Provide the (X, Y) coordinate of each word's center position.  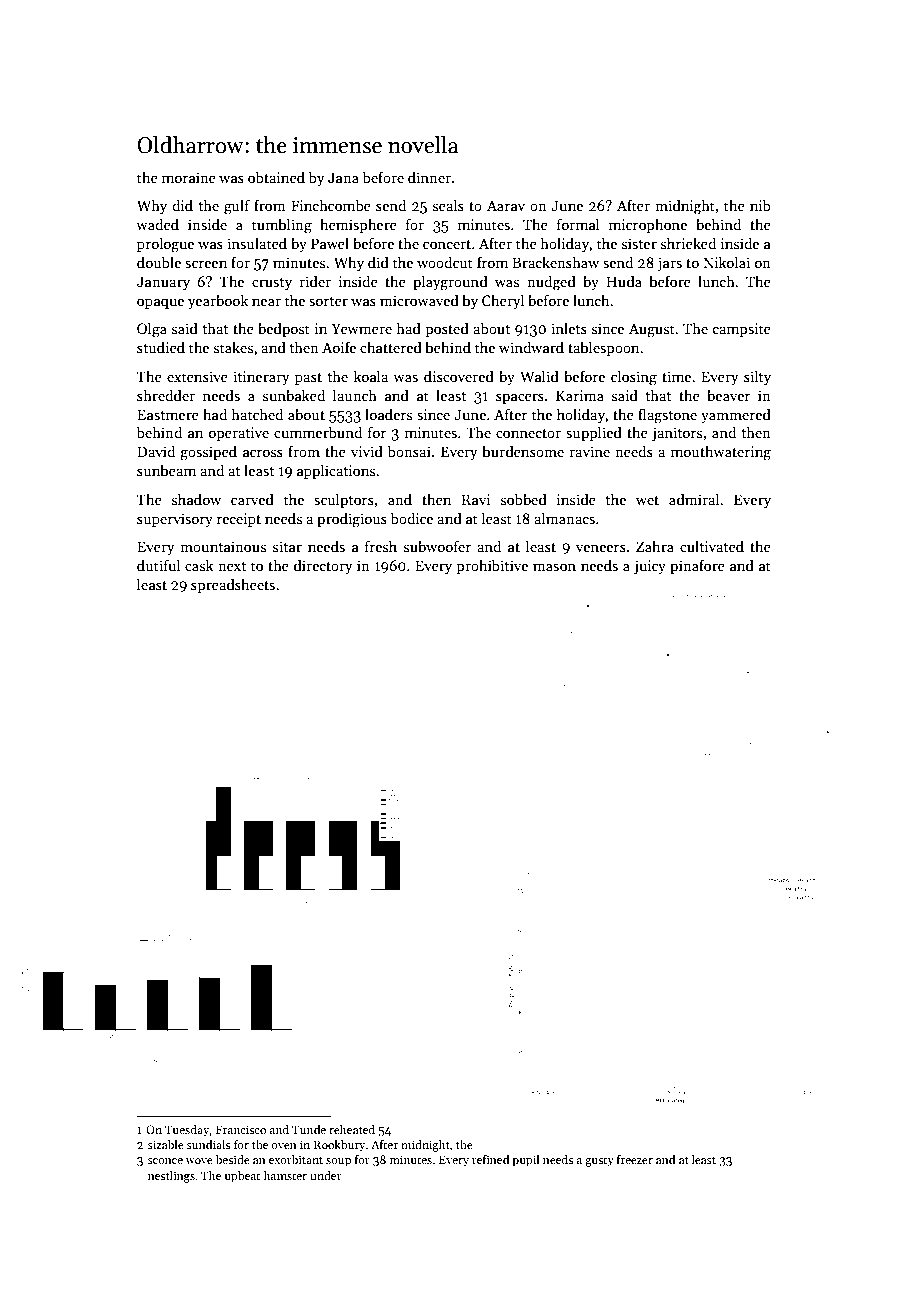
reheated (352, 1129)
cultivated (712, 546)
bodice (412, 518)
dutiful (159, 565)
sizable (166, 1144)
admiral (694, 499)
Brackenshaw (555, 262)
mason (554, 567)
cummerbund (318, 432)
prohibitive (492, 566)
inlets (569, 328)
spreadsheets (233, 585)
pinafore (697, 566)
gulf (237, 207)
